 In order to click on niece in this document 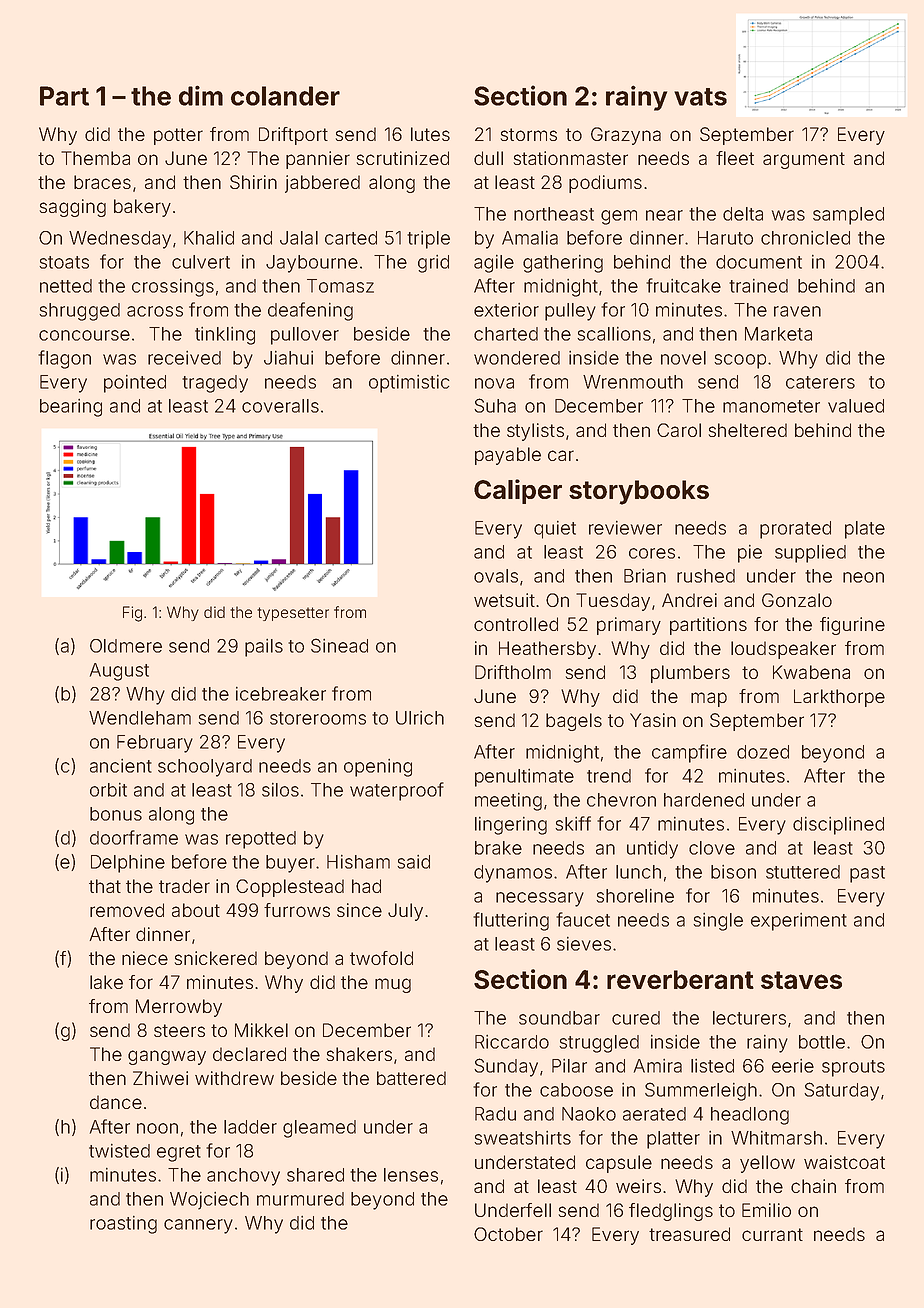, I will do `click(145, 958)`.
